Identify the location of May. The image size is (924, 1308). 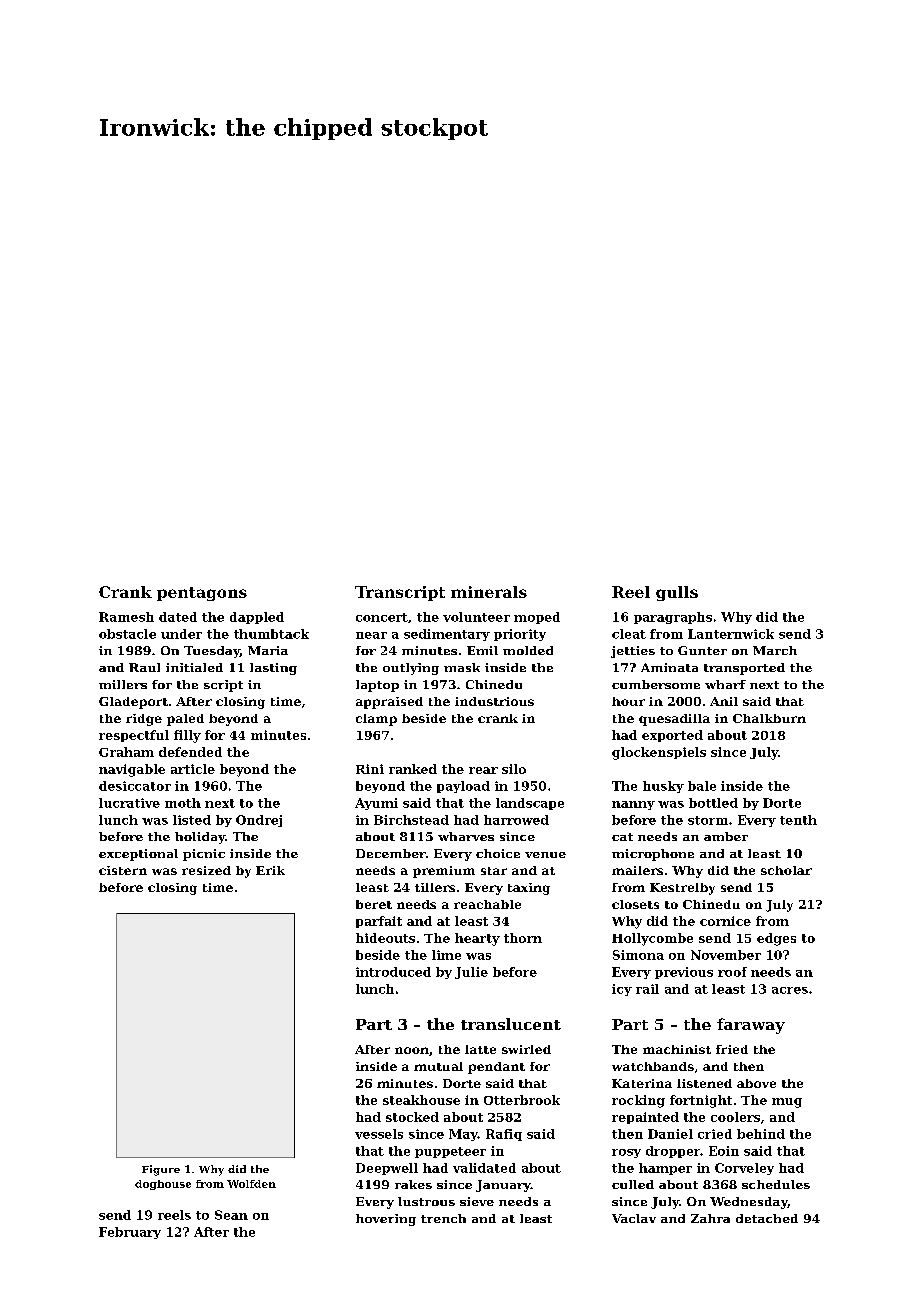
(463, 1135).
